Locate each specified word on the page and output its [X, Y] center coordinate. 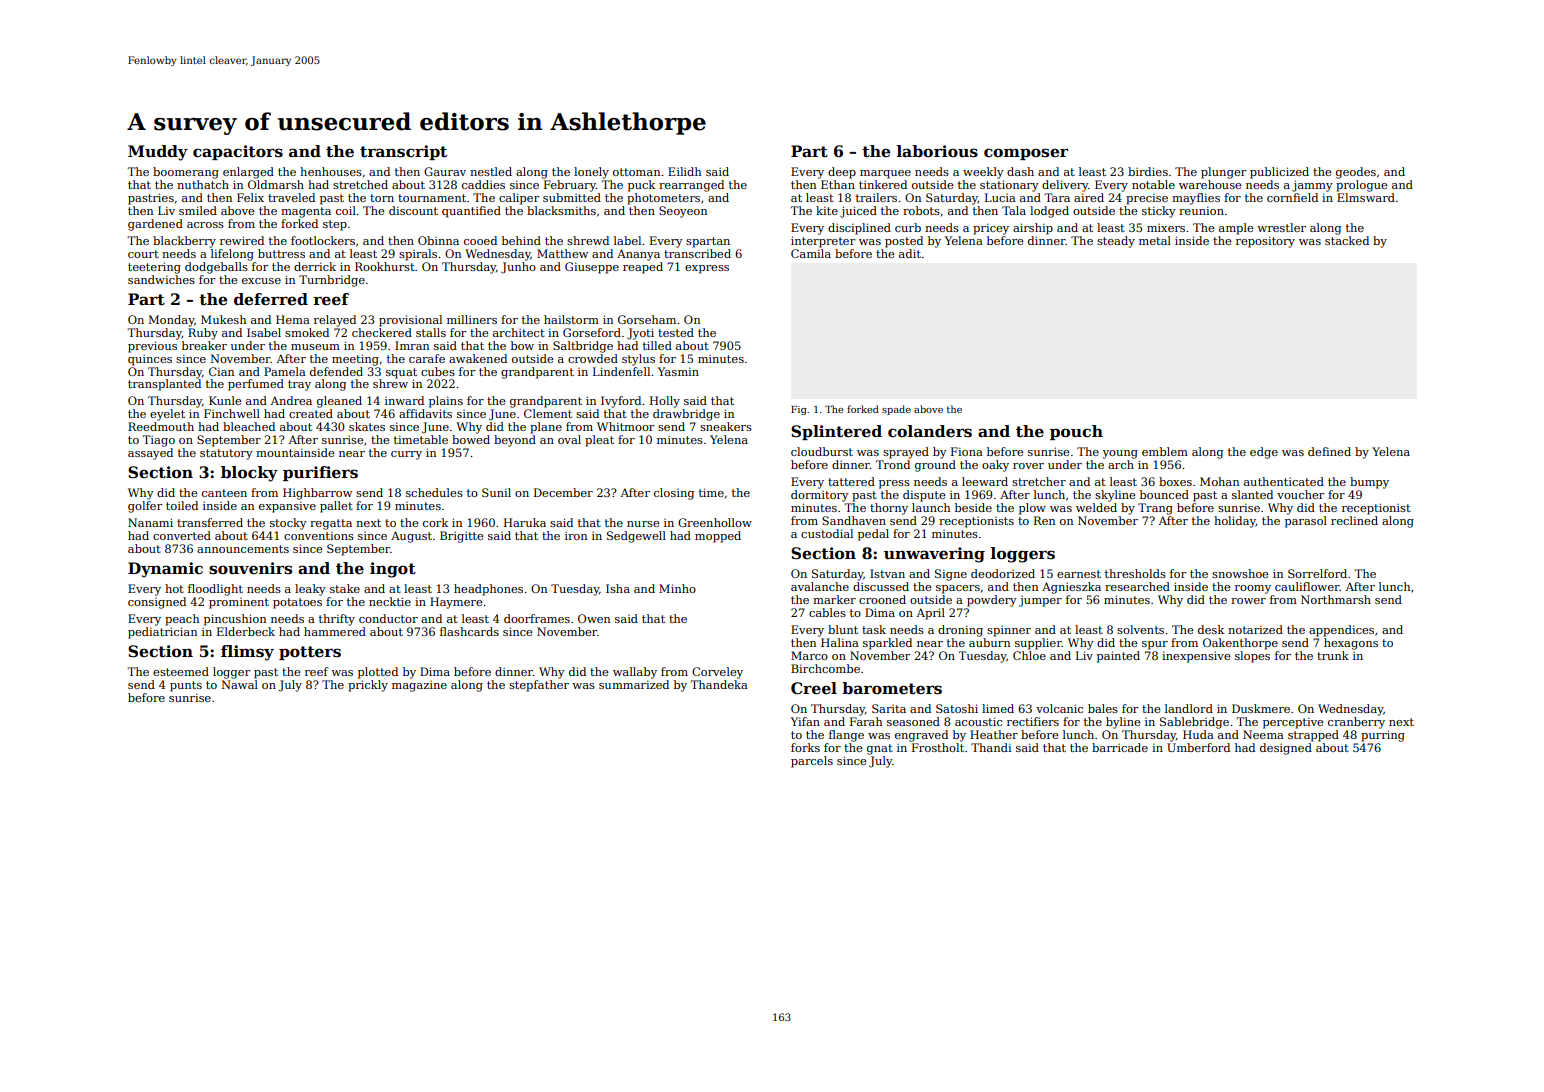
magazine [419, 686]
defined [1329, 451]
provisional [410, 321]
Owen [594, 618]
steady [1116, 242]
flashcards [469, 631]
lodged [1049, 212]
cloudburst [822, 451]
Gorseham [647, 319]
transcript [403, 152]
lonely [591, 173]
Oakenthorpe [1240, 644]
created [311, 413]
